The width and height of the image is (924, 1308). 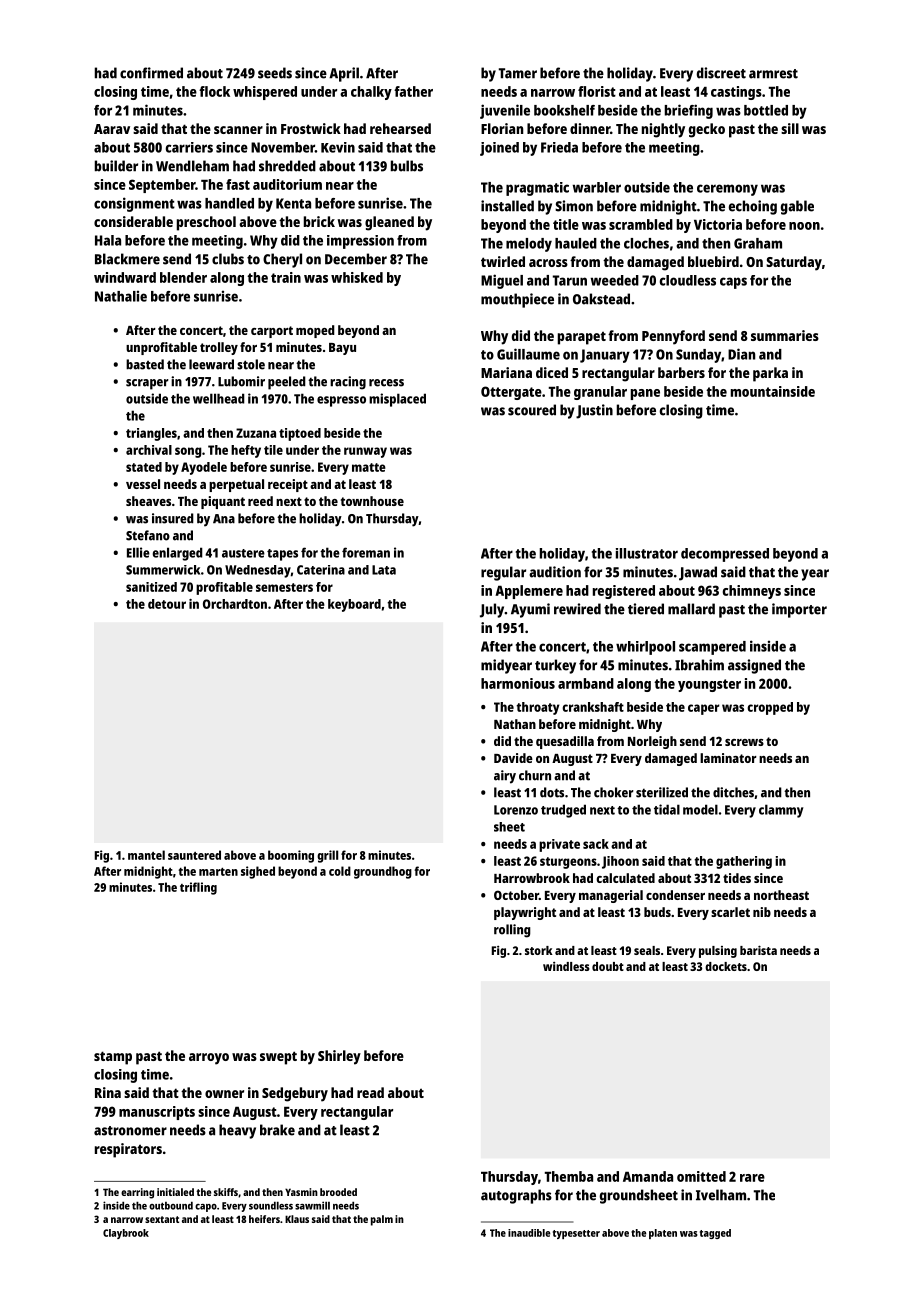 I want to click on armrest, so click(x=773, y=74).
